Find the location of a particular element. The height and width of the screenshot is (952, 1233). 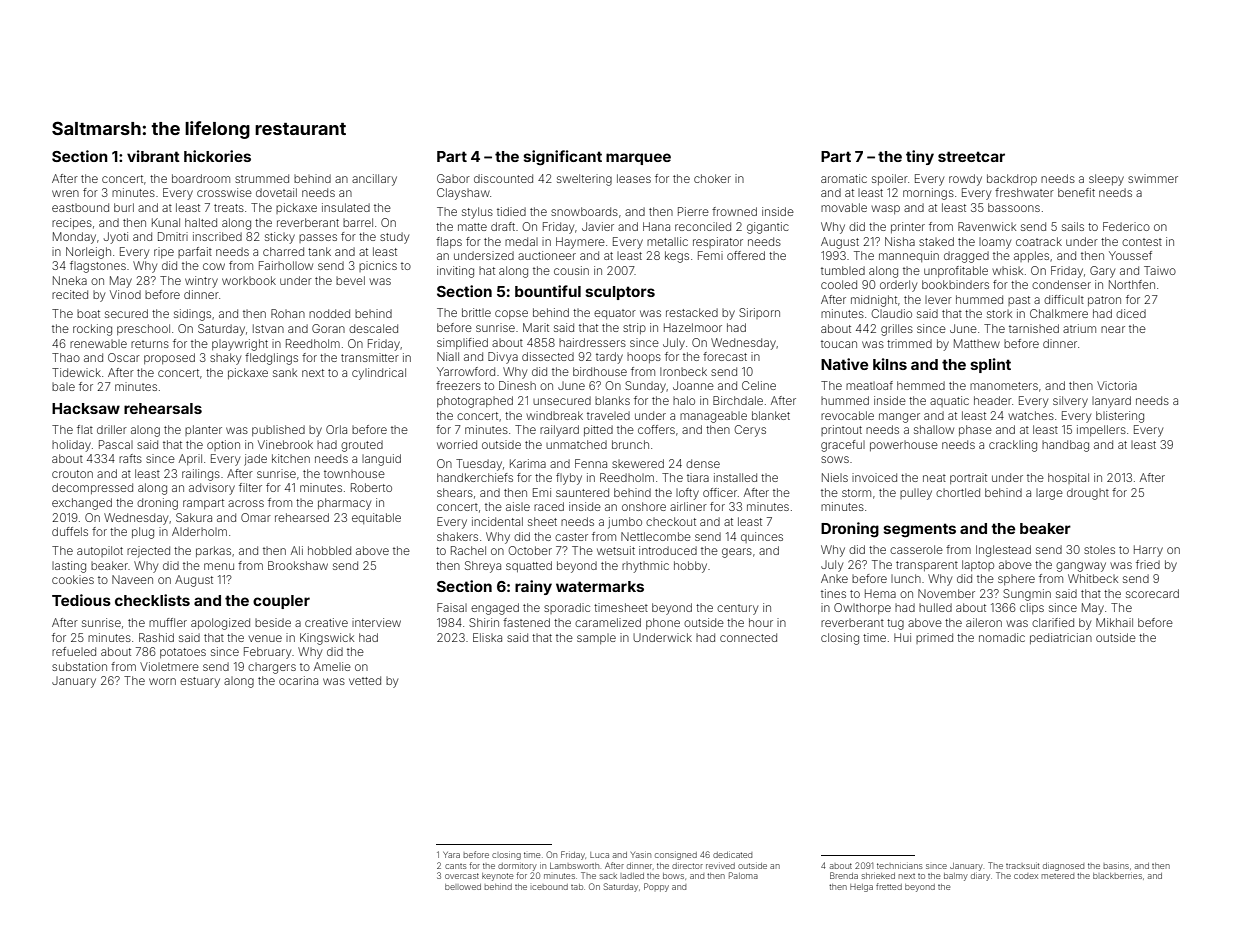

manger is located at coordinates (899, 418).
